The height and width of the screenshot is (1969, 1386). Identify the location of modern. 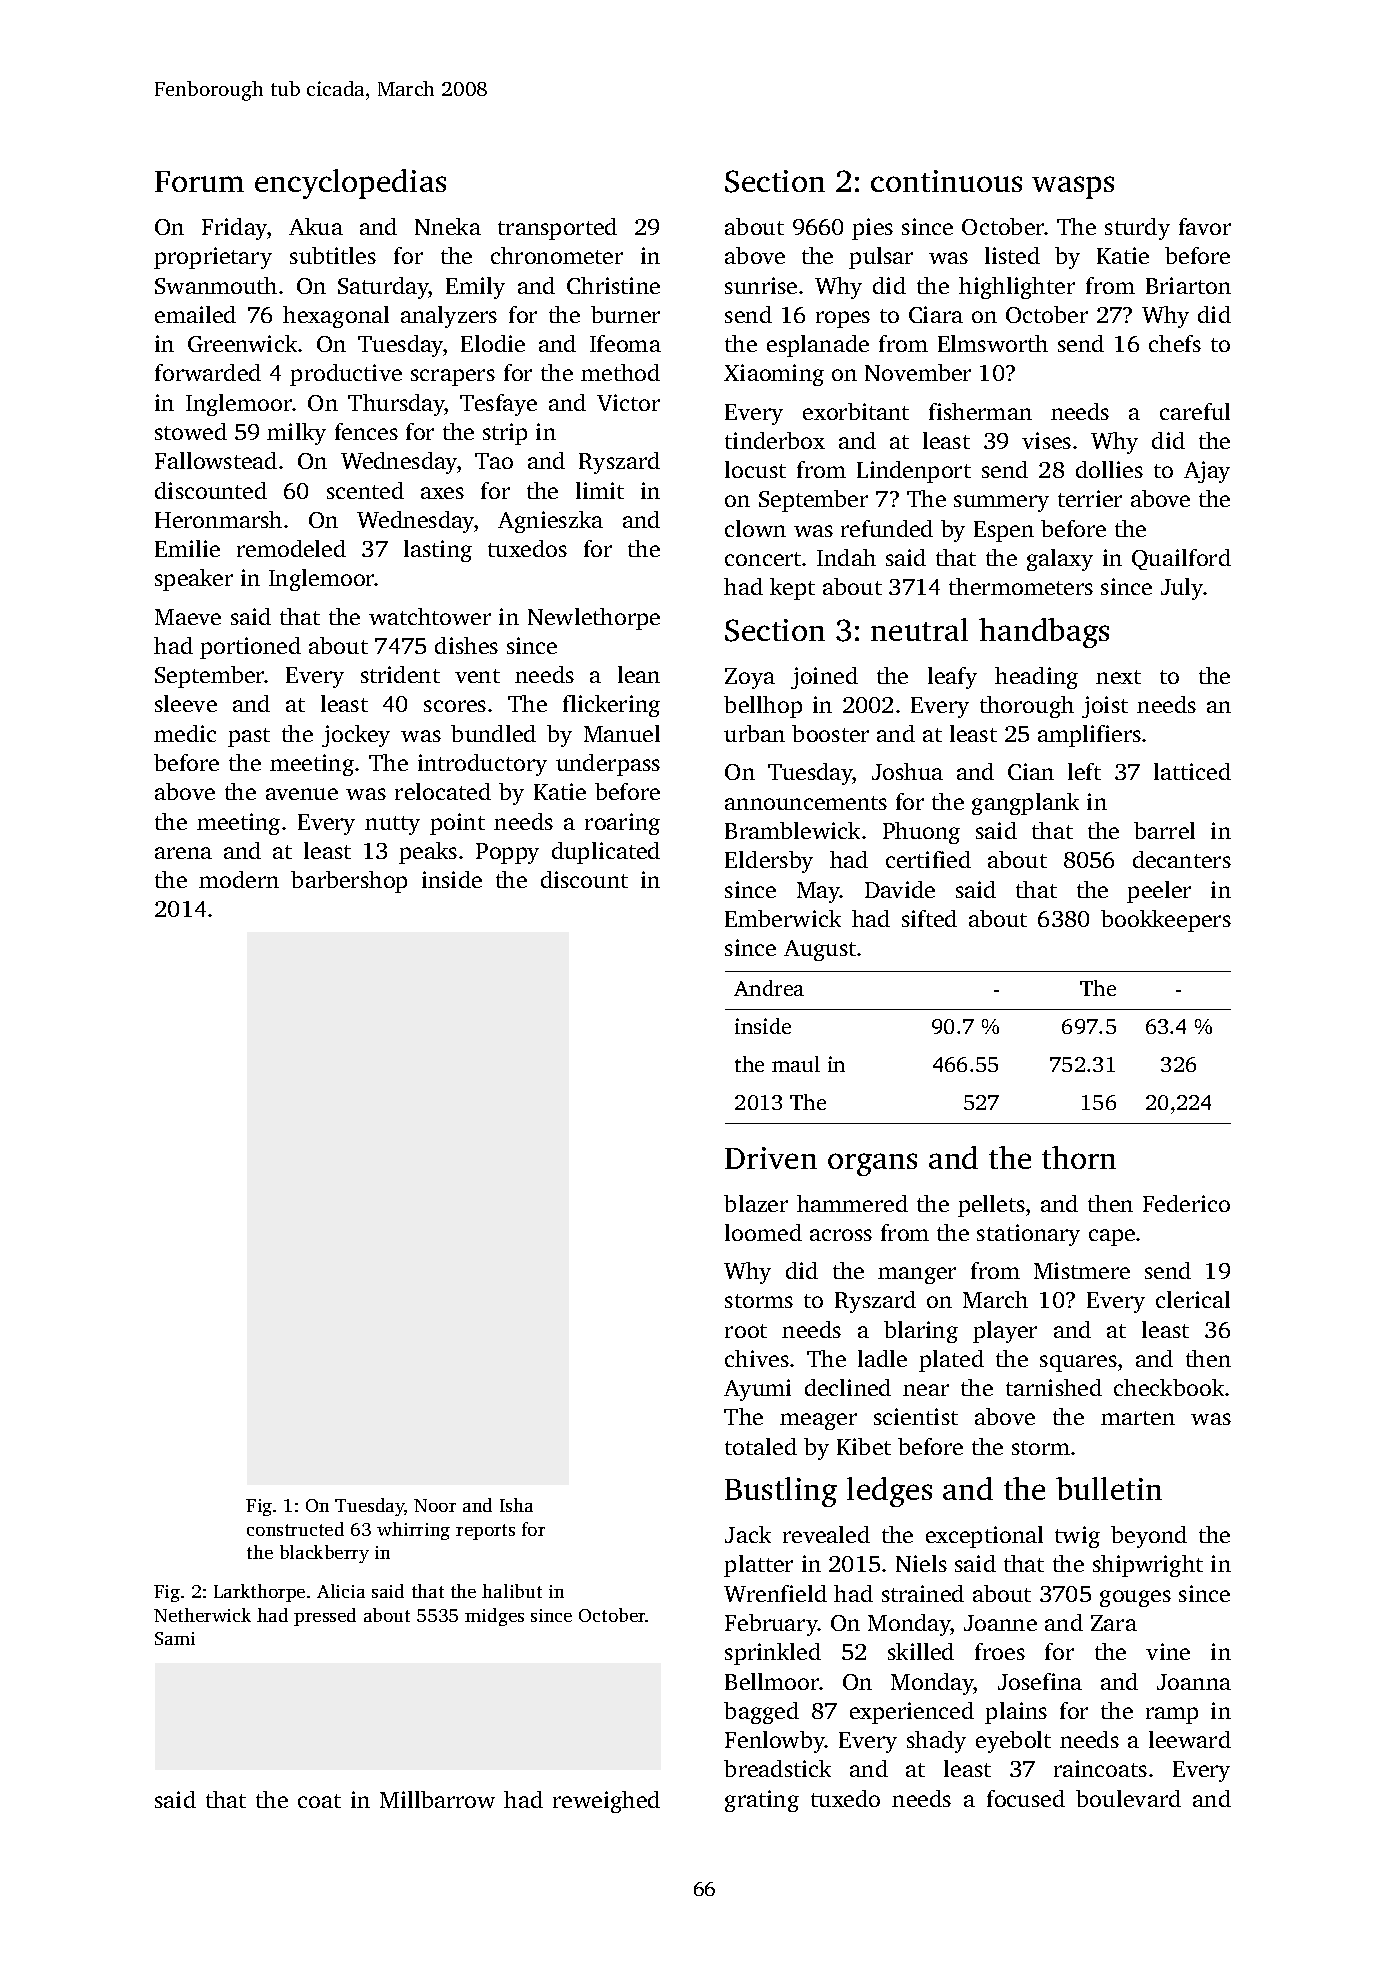
(239, 879).
